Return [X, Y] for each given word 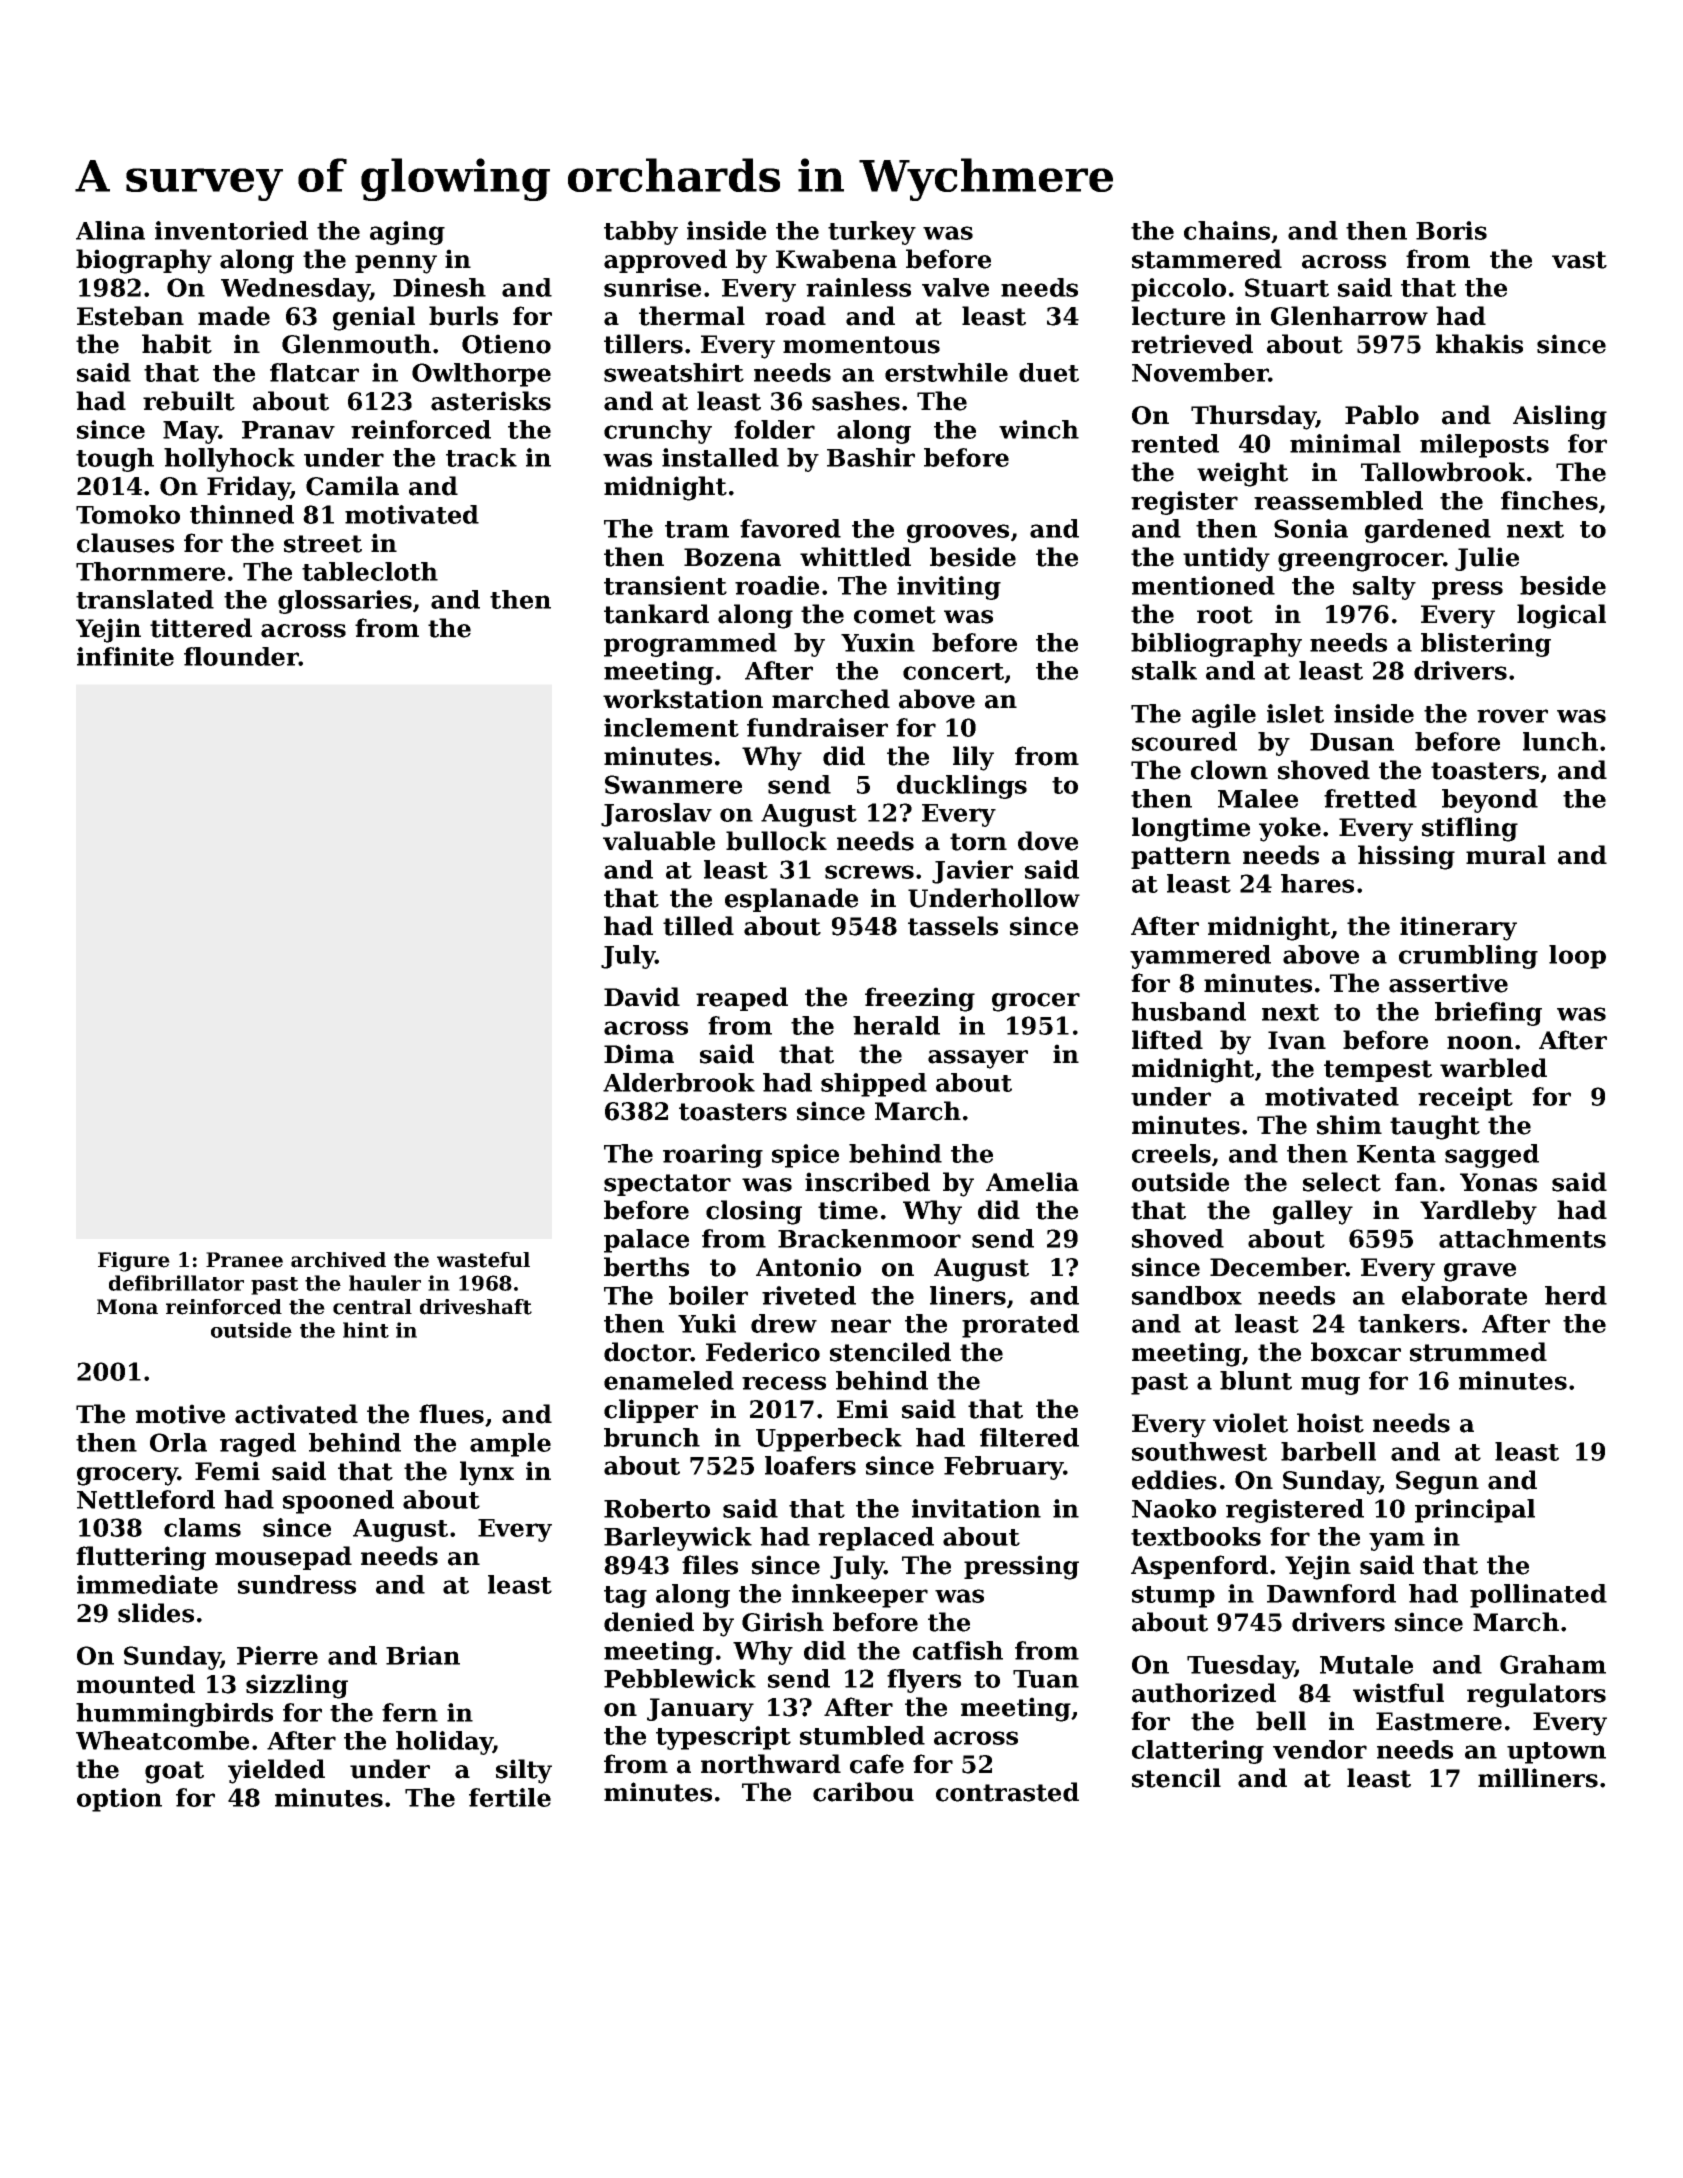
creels [1171, 1153]
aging [407, 233]
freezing [920, 999]
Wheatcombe [162, 1740]
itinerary [1458, 928]
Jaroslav [656, 815]
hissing [1406, 857]
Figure [134, 1262]
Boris [1451, 230]
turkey [872, 233]
